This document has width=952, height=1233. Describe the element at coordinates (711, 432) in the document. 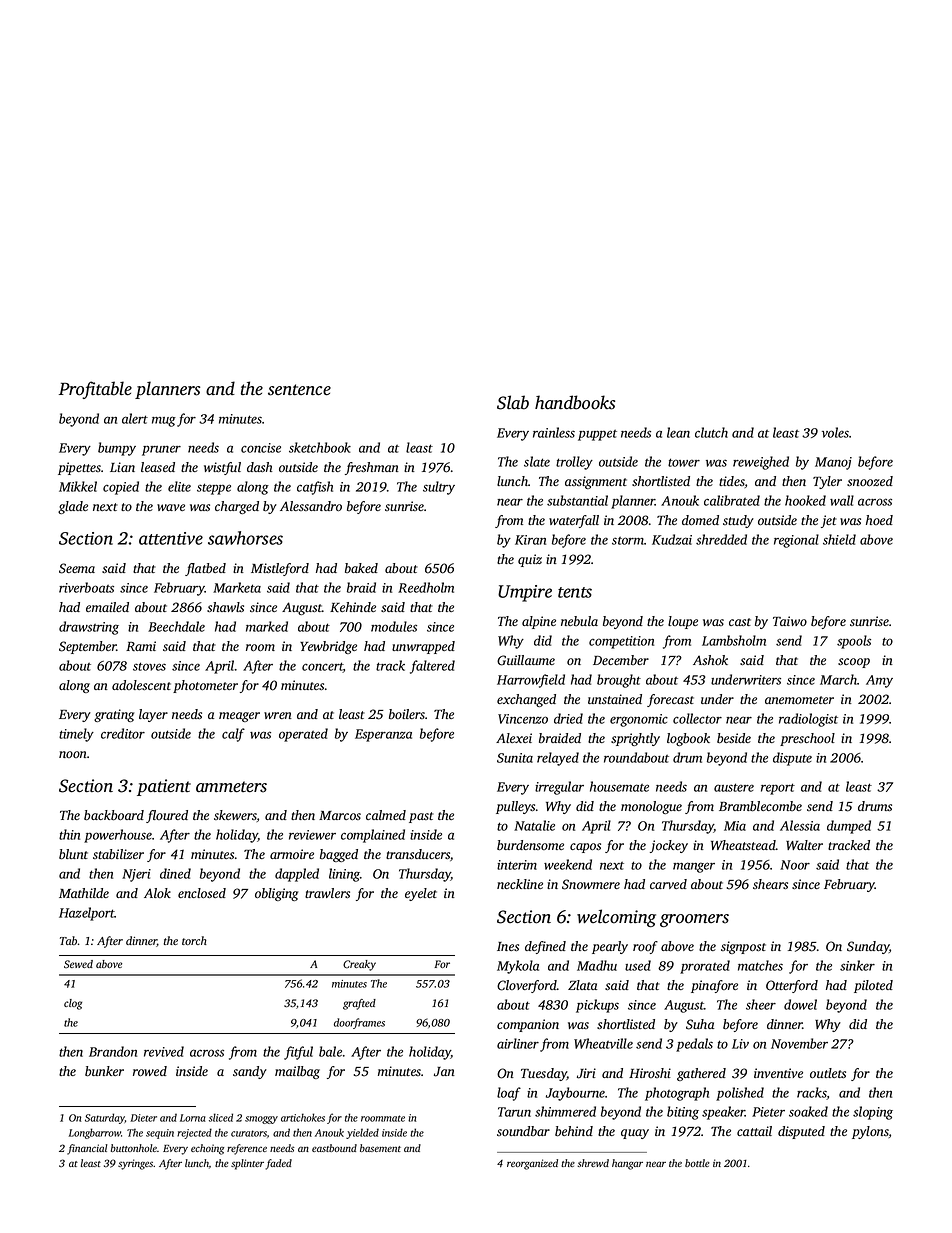

I see `clutch` at that location.
